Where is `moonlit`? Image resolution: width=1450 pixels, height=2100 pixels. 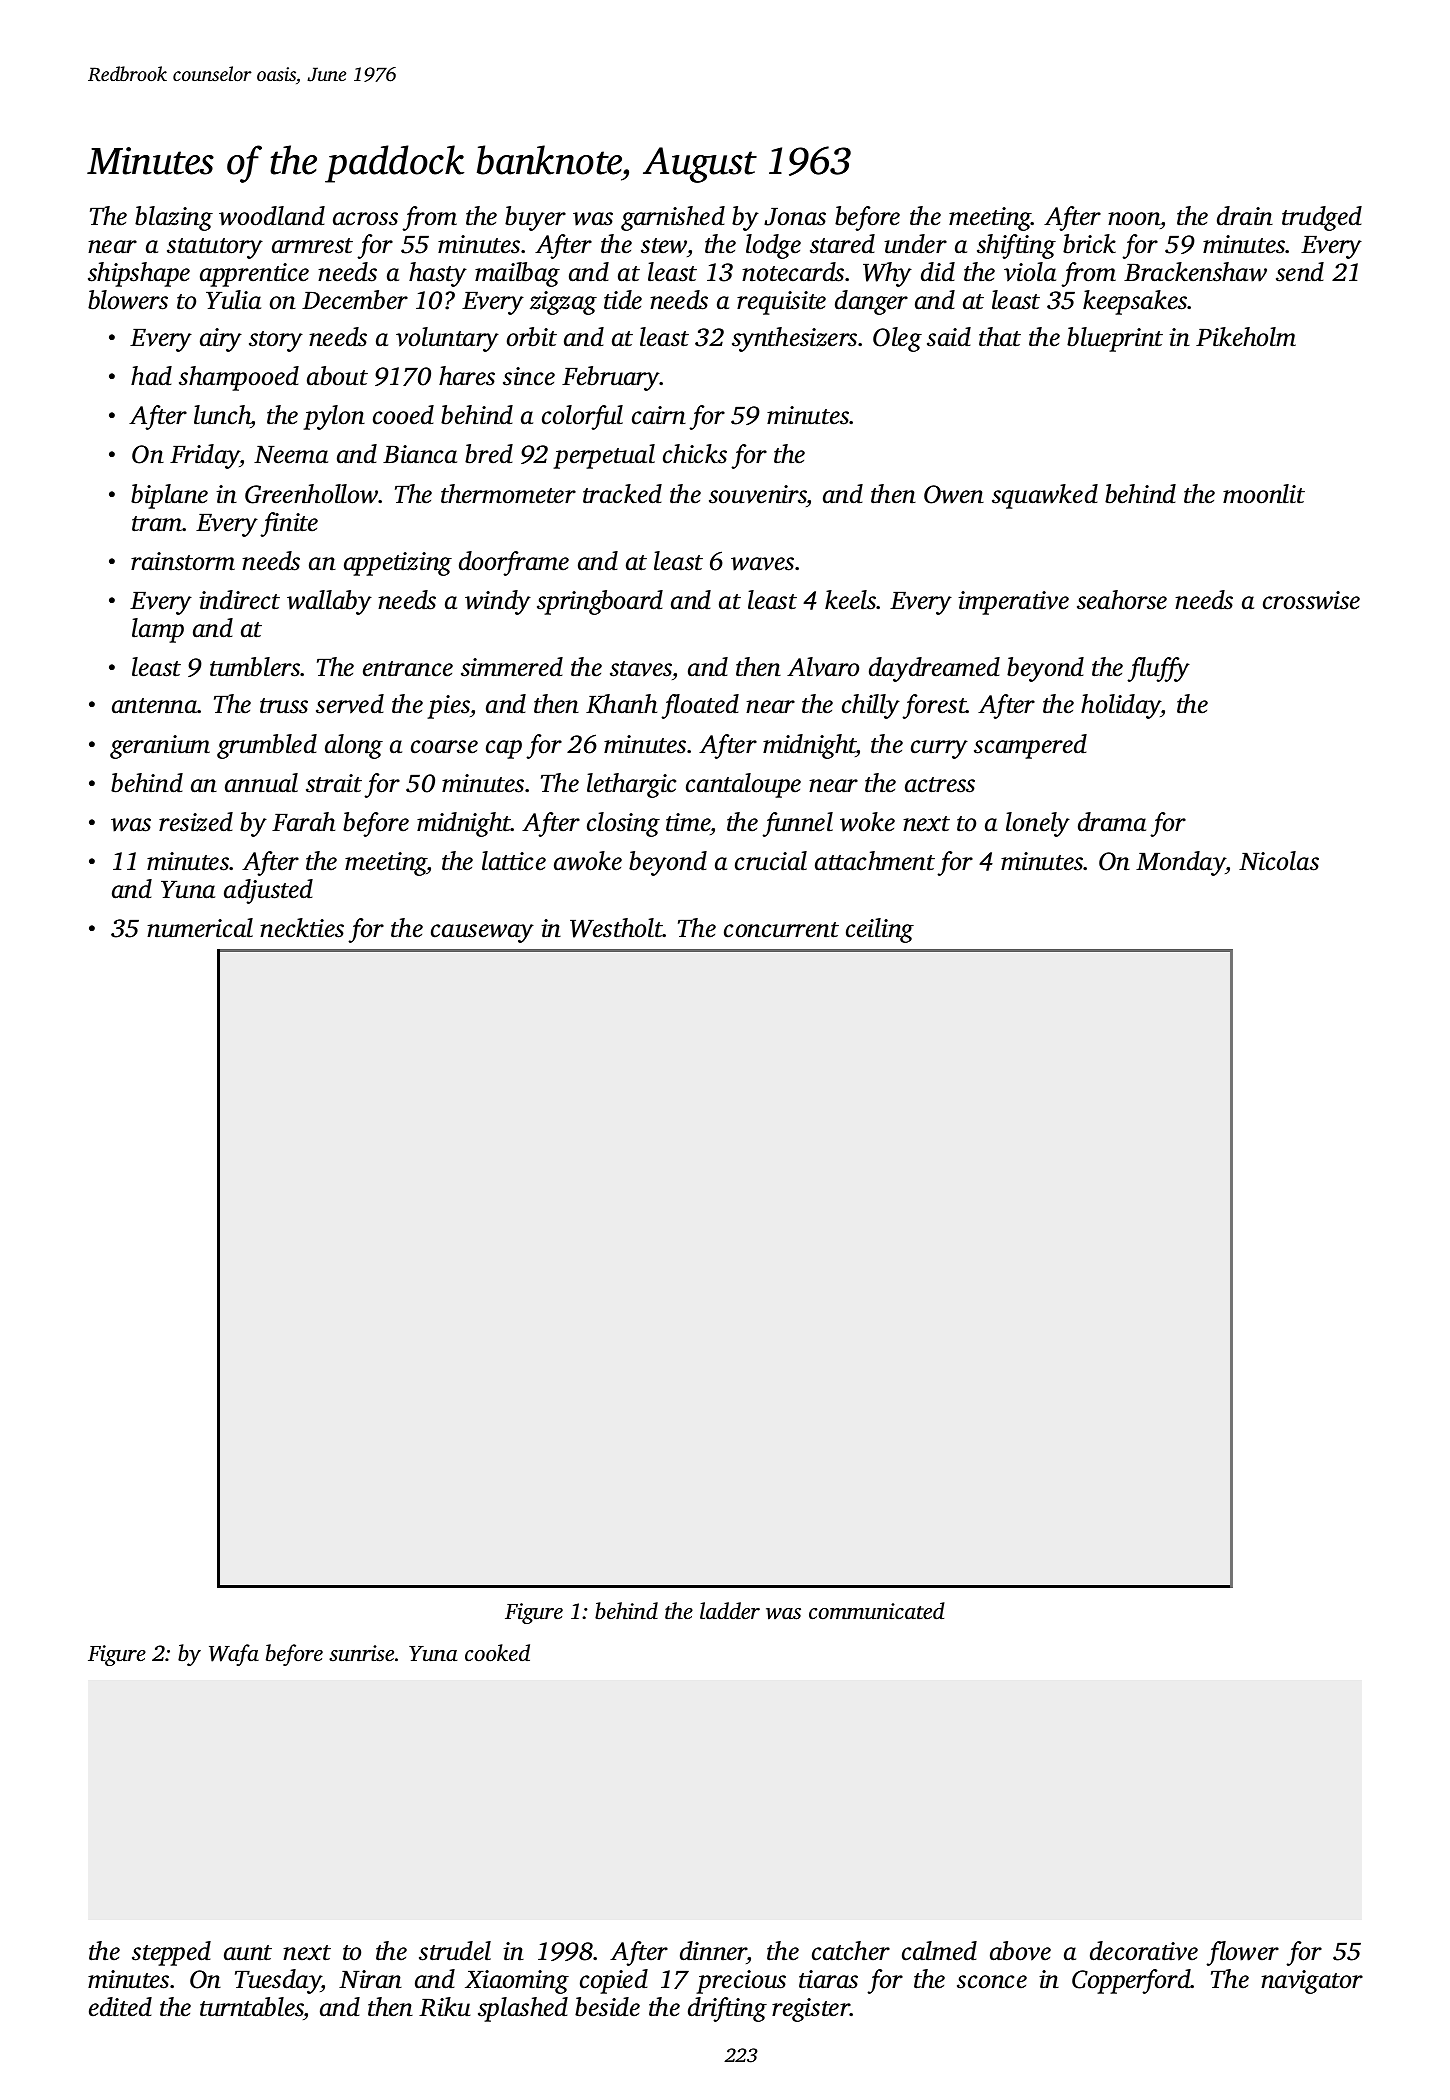
moonlit is located at coordinates (1264, 494).
